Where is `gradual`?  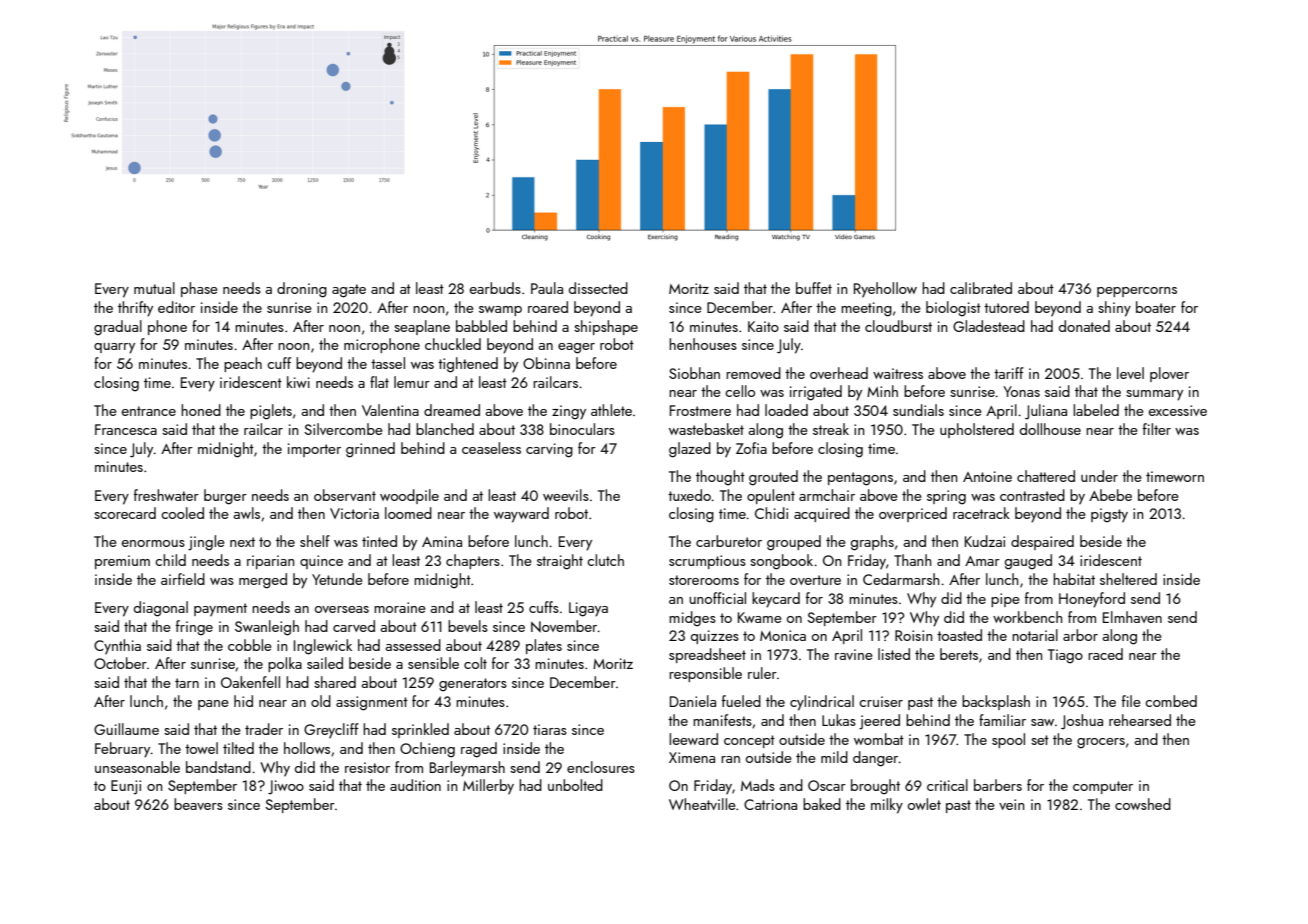
gradual is located at coordinates (118, 328).
